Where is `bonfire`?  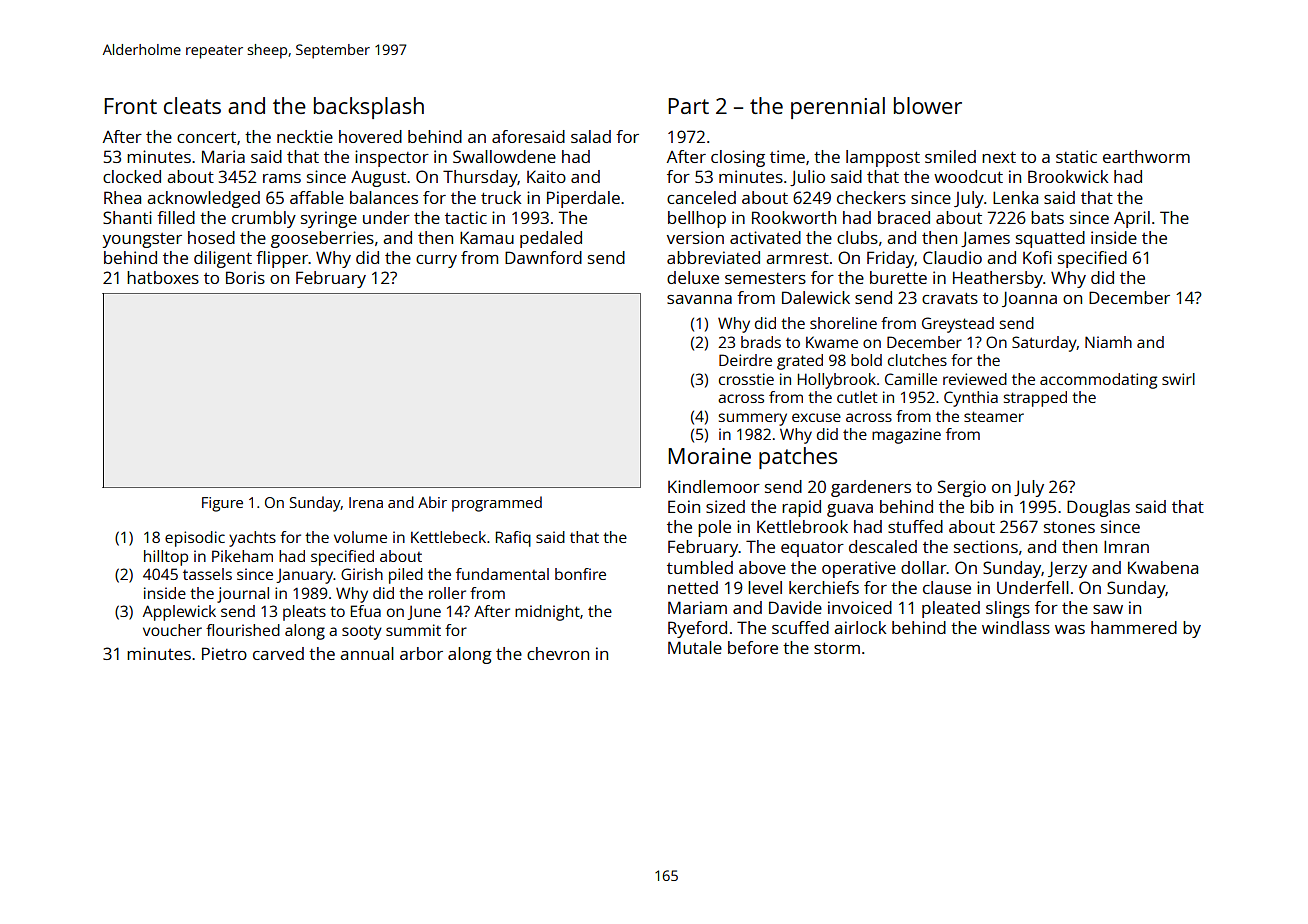
bonfire is located at coordinates (580, 574).
